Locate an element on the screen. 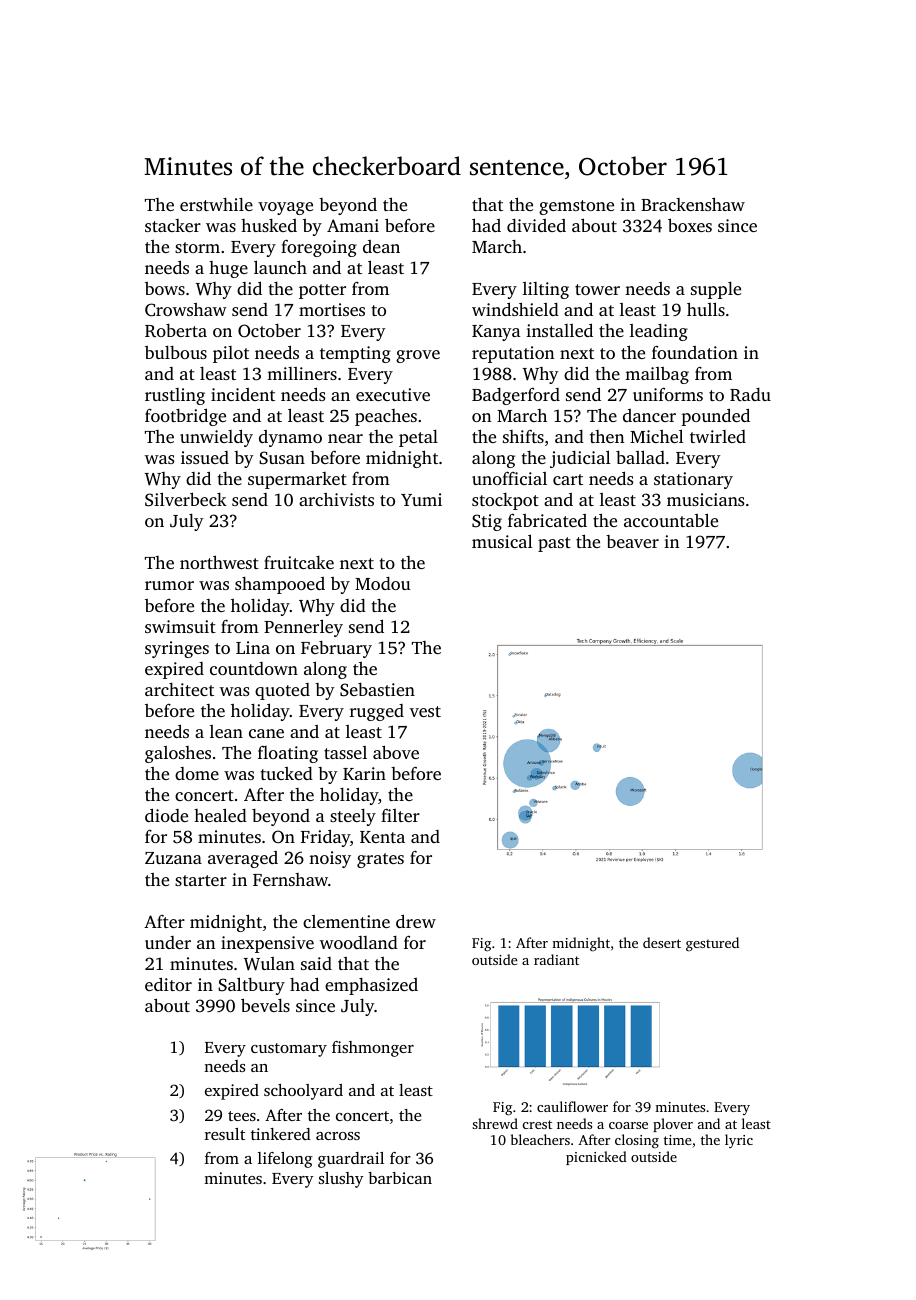 This screenshot has height=1300, width=916. archivists is located at coordinates (336, 499).
